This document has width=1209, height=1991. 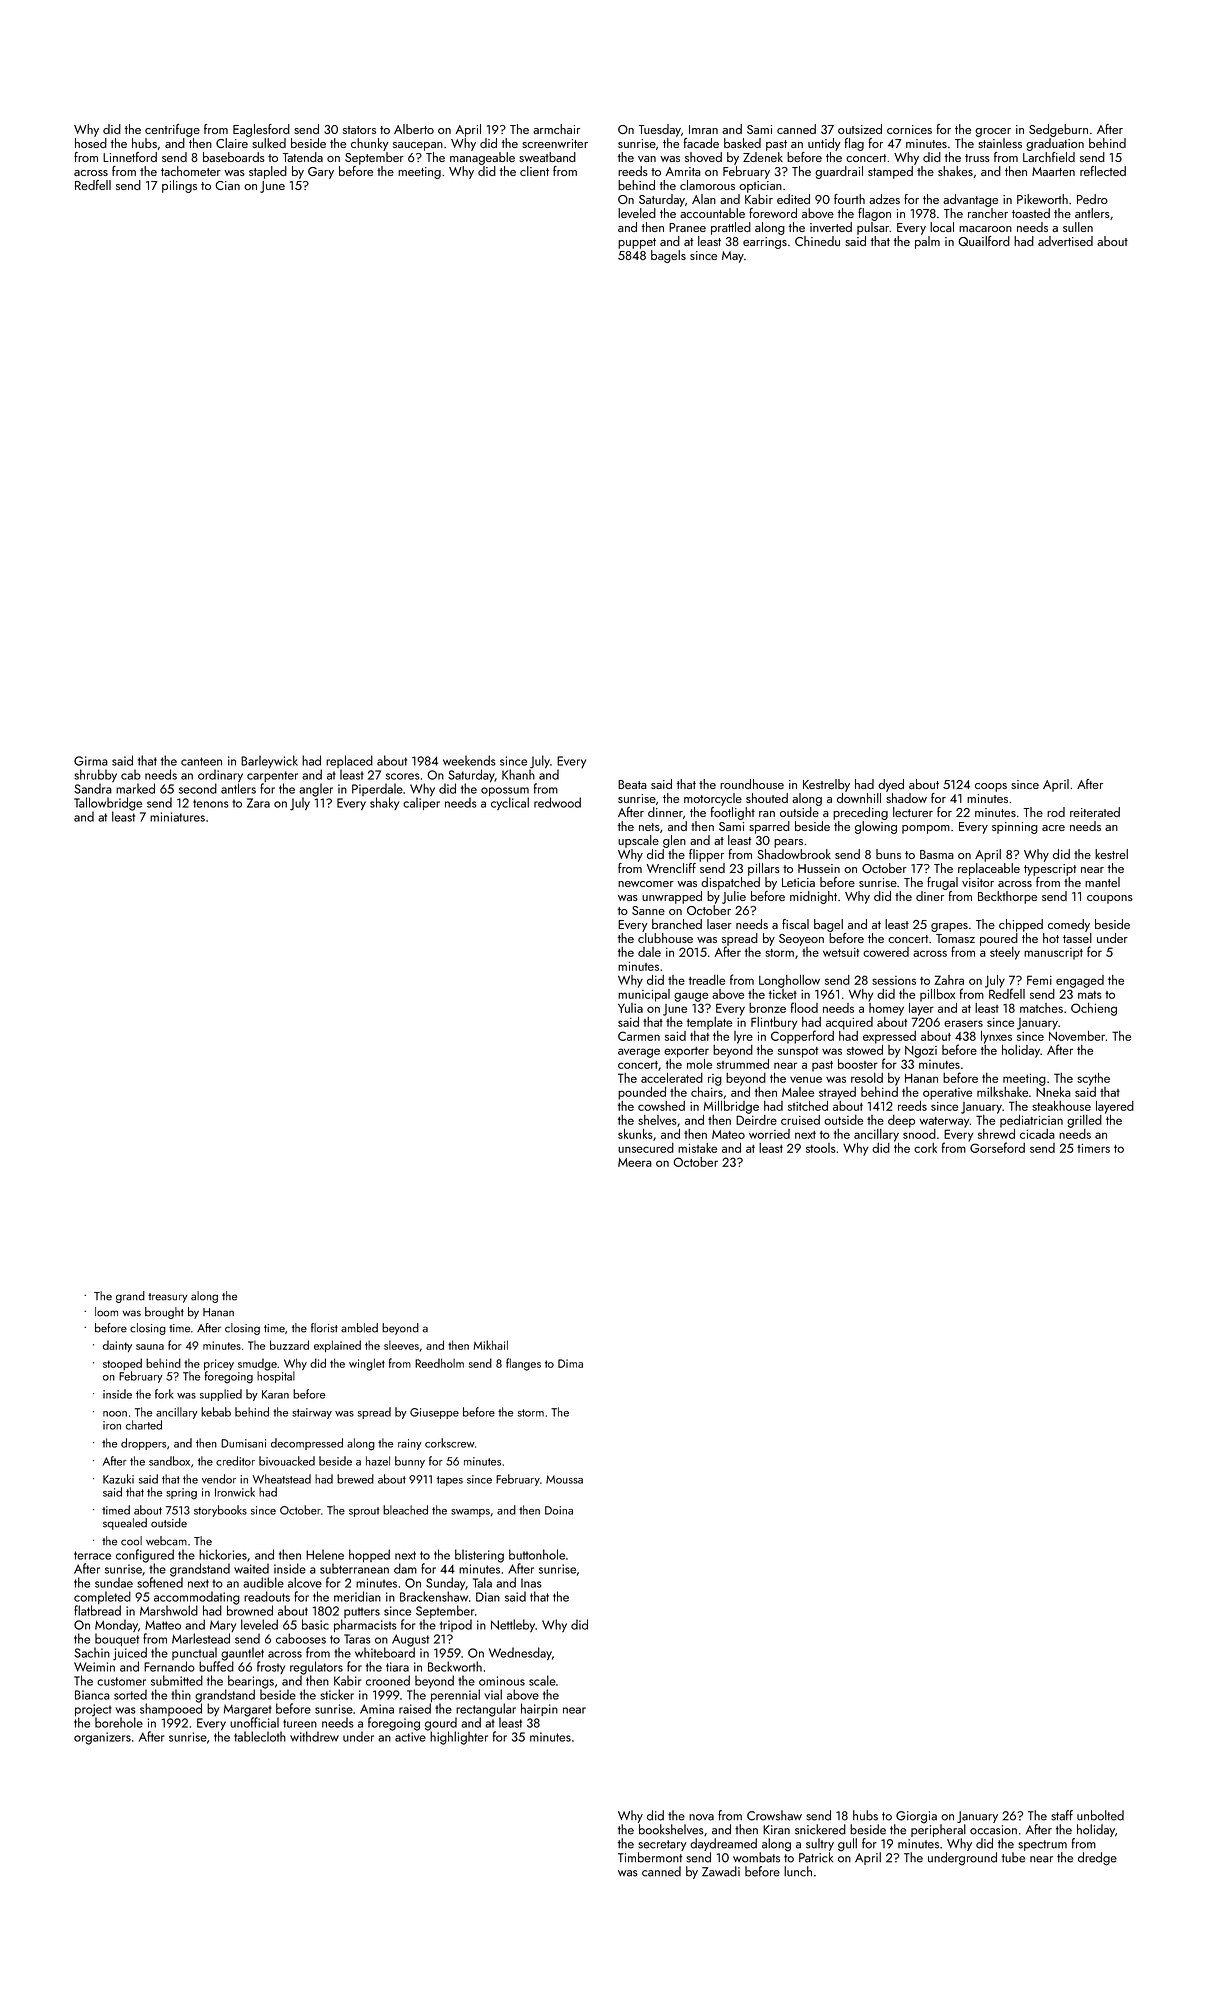 I want to click on redwood, so click(x=557, y=802).
